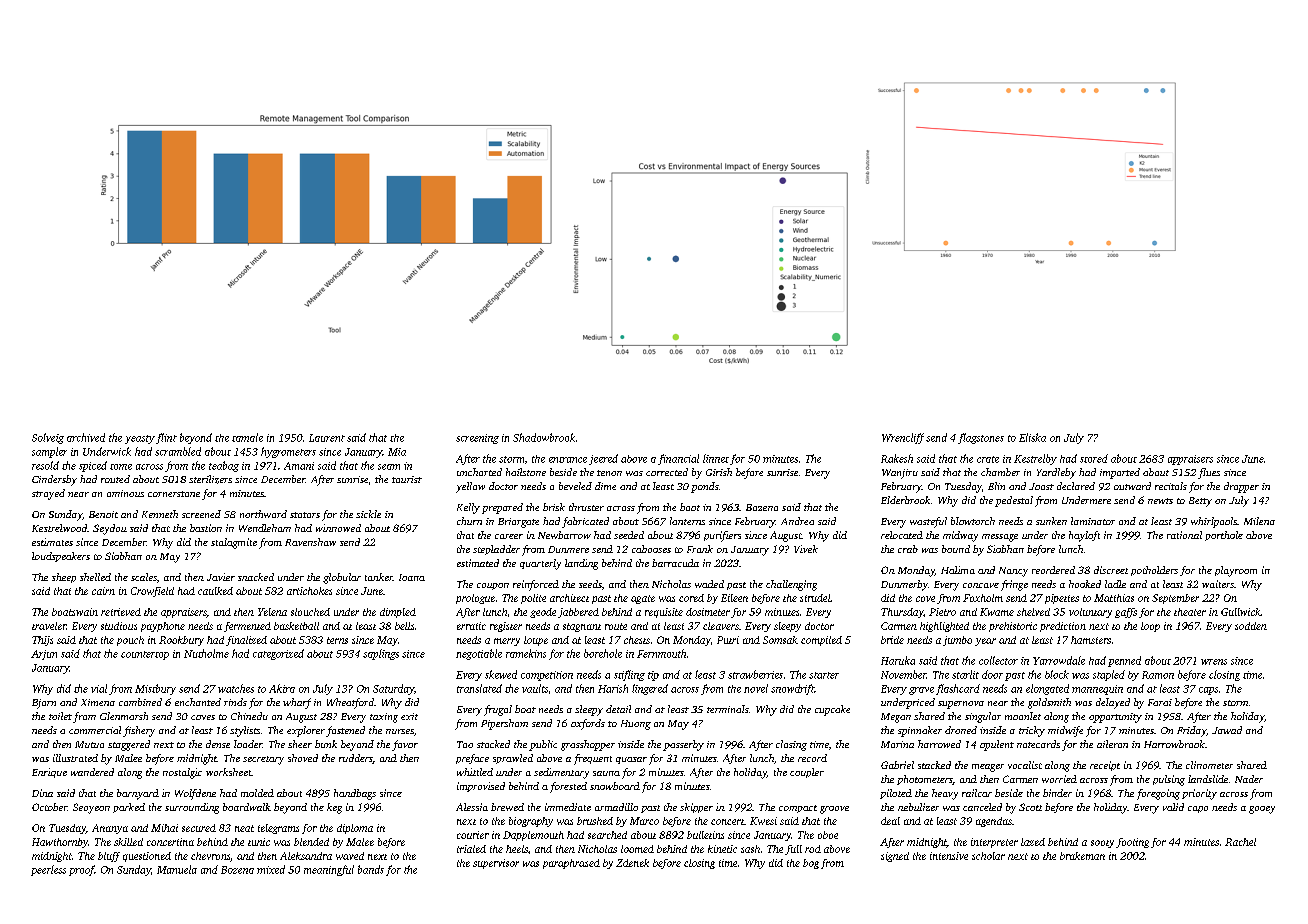 This image has height=924, width=1308. What do you see at coordinates (965, 674) in the image?
I see `starlit` at bounding box center [965, 674].
